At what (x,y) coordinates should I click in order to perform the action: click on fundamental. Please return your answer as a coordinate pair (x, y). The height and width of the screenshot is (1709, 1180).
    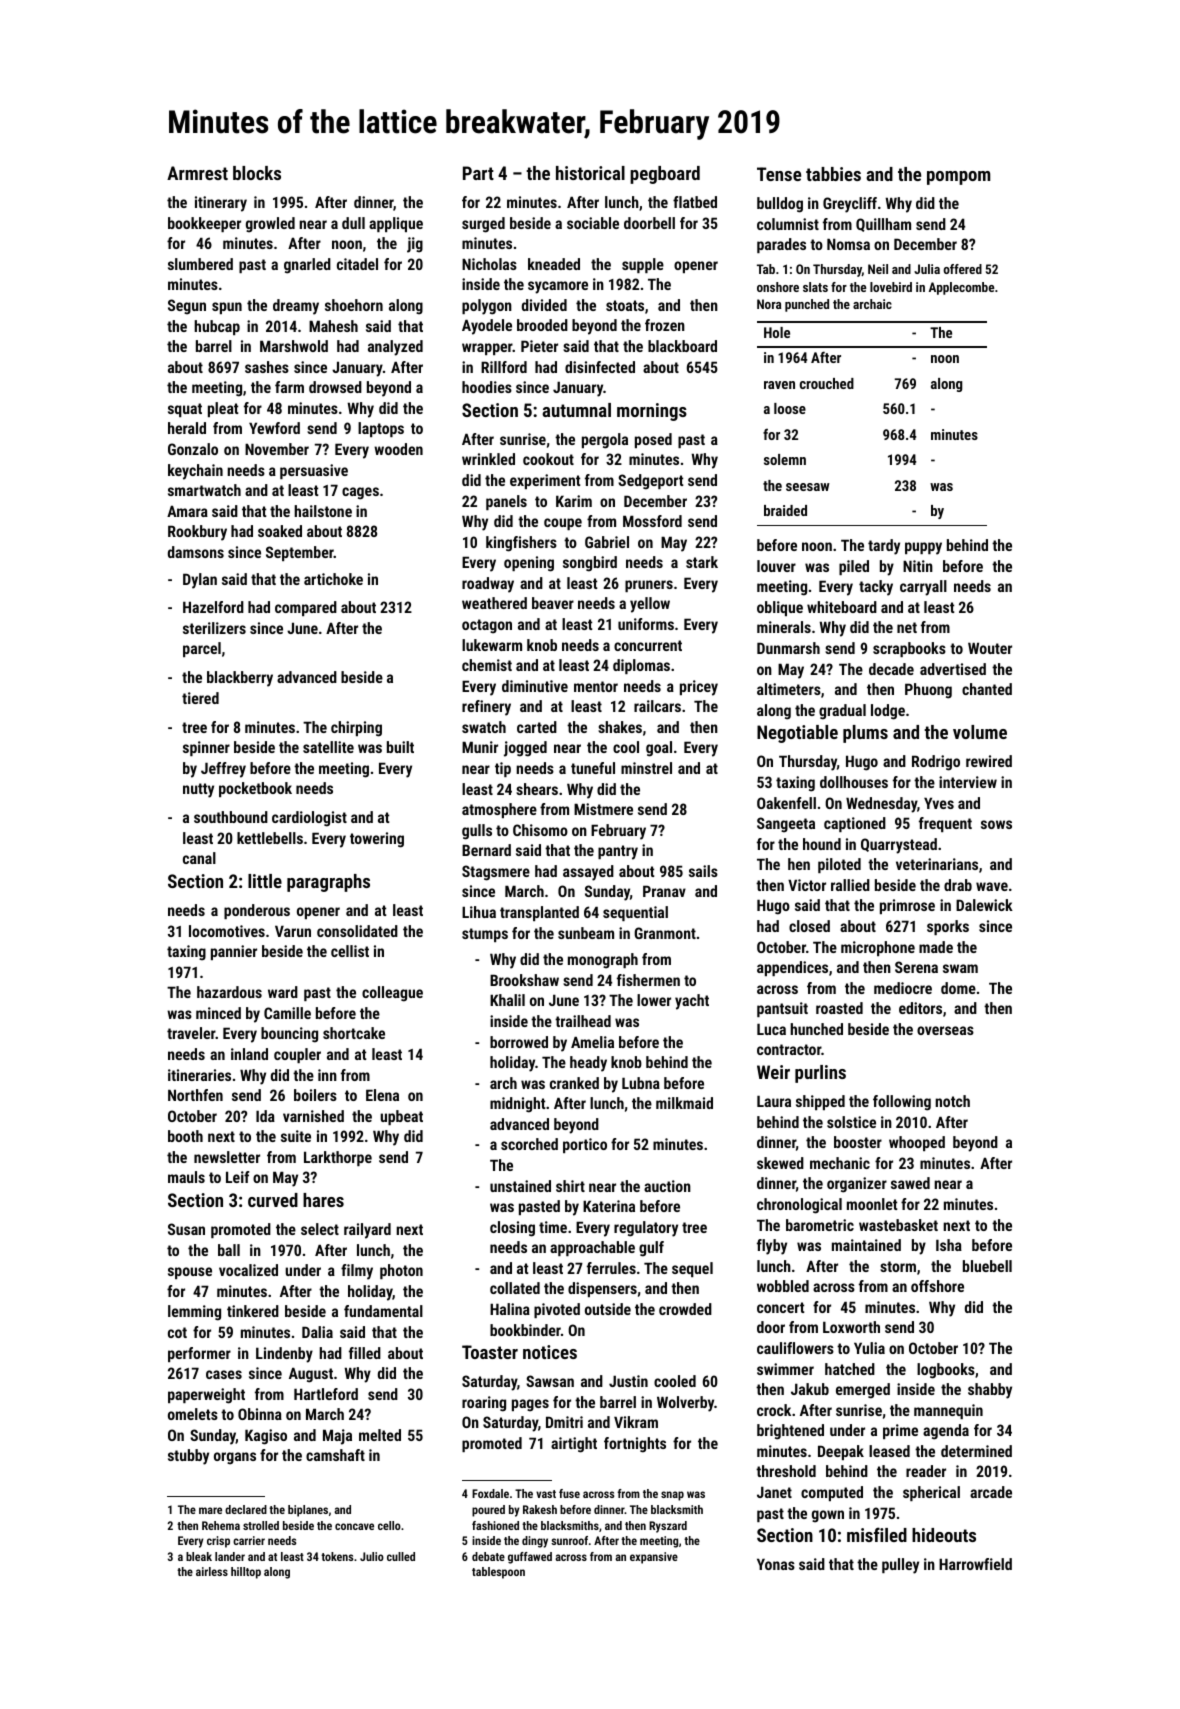
    Looking at the image, I should click on (383, 1311).
